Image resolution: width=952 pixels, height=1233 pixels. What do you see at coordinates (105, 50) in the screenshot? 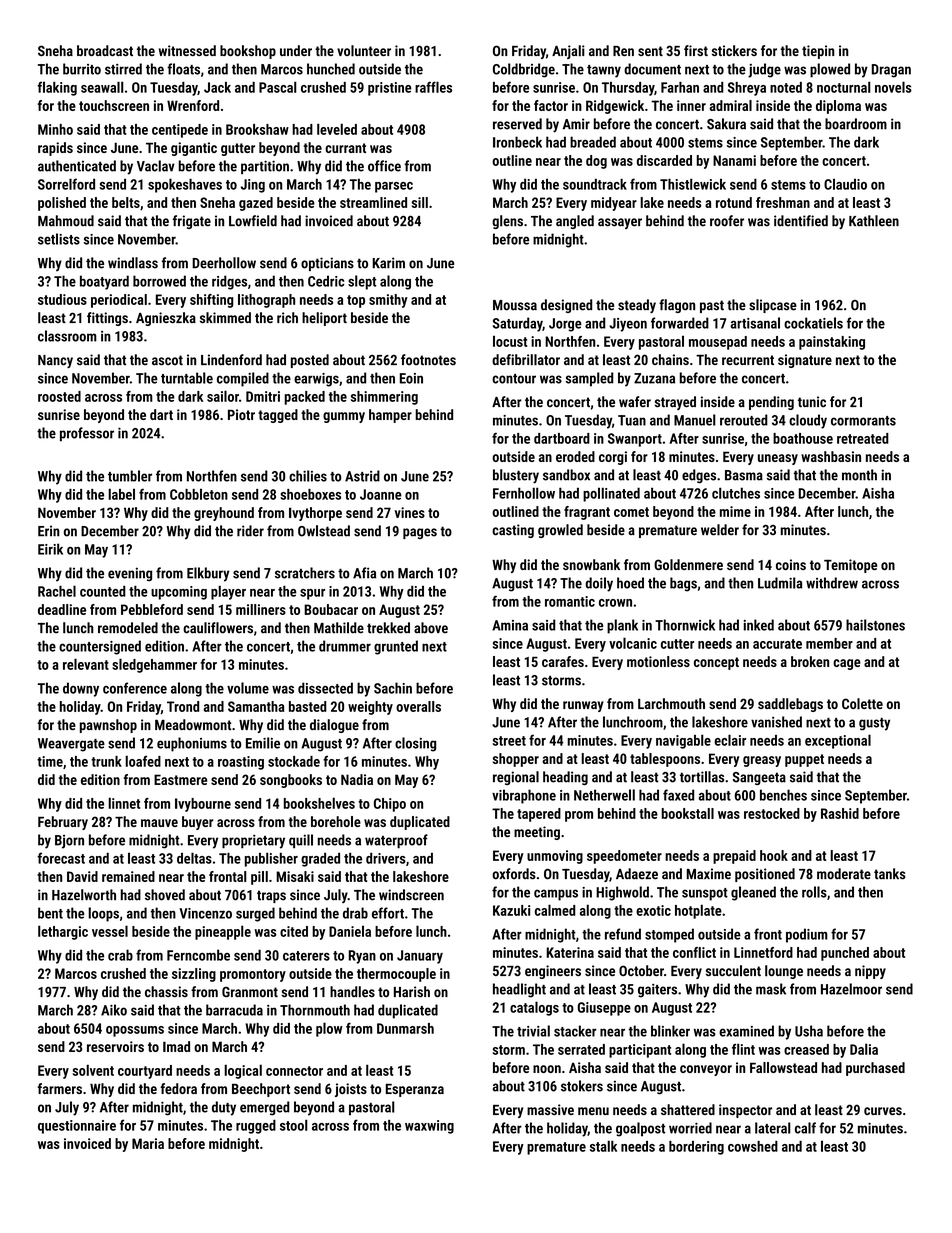
I see `broadcast` at bounding box center [105, 50].
